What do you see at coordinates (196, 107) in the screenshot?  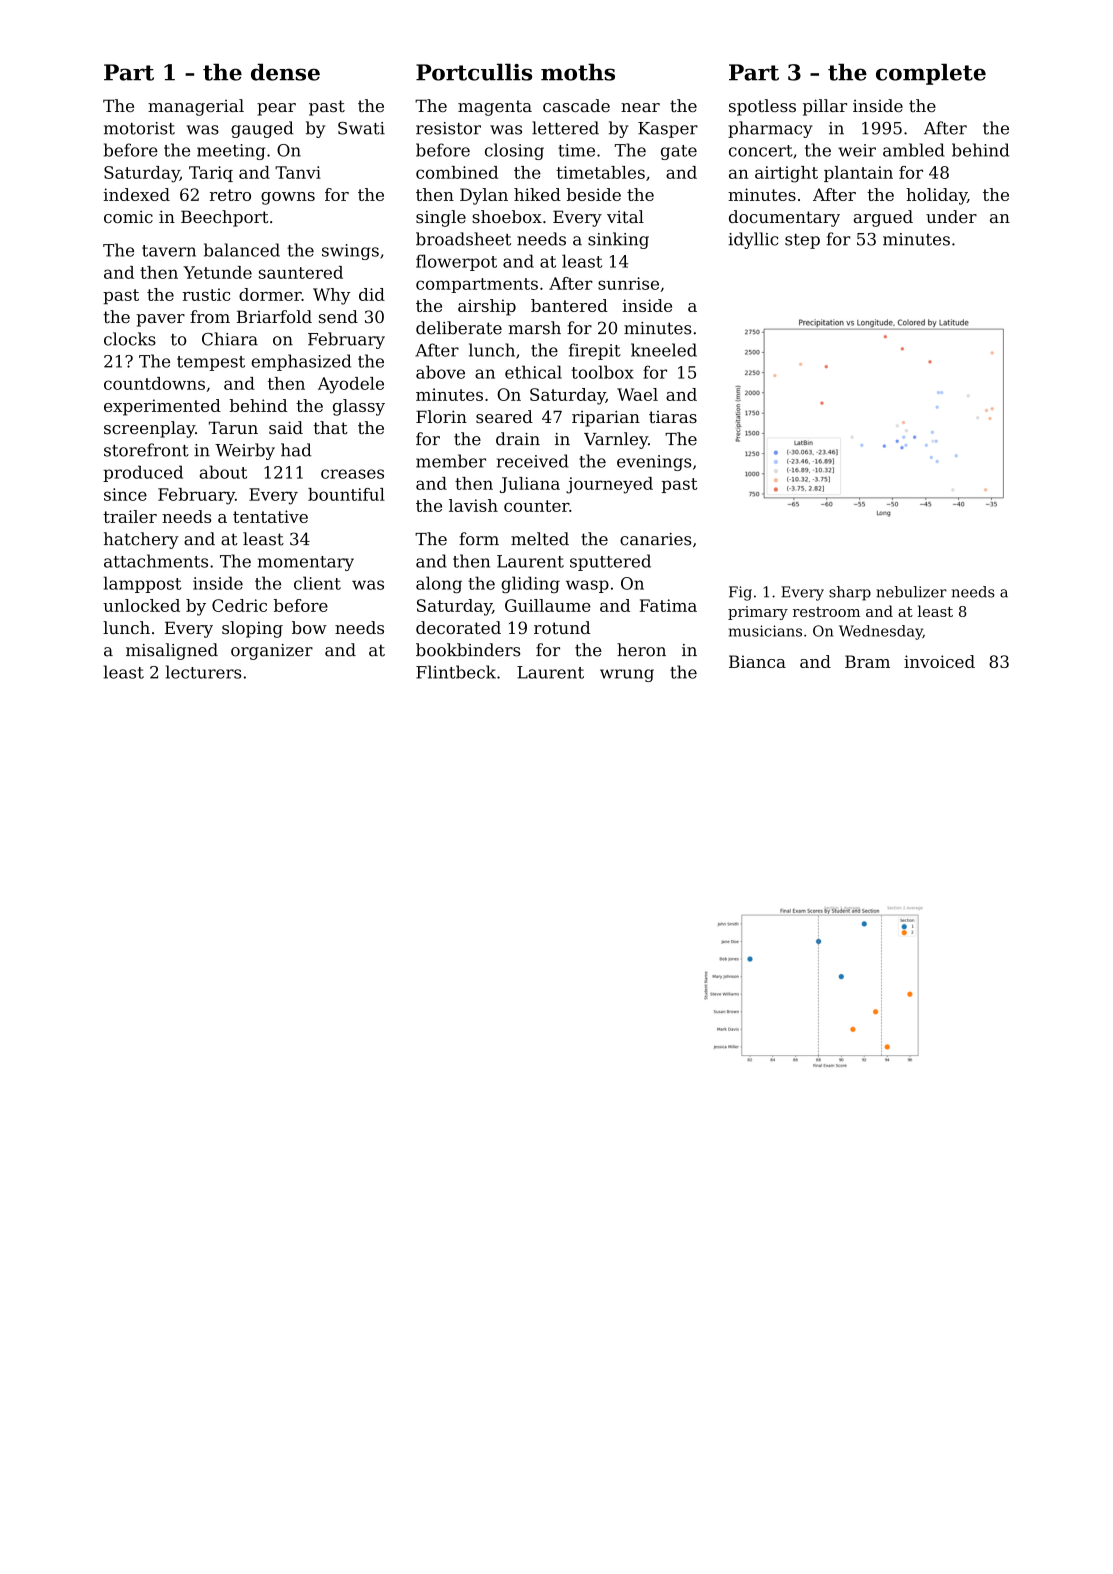 I see `managerial` at bounding box center [196, 107].
